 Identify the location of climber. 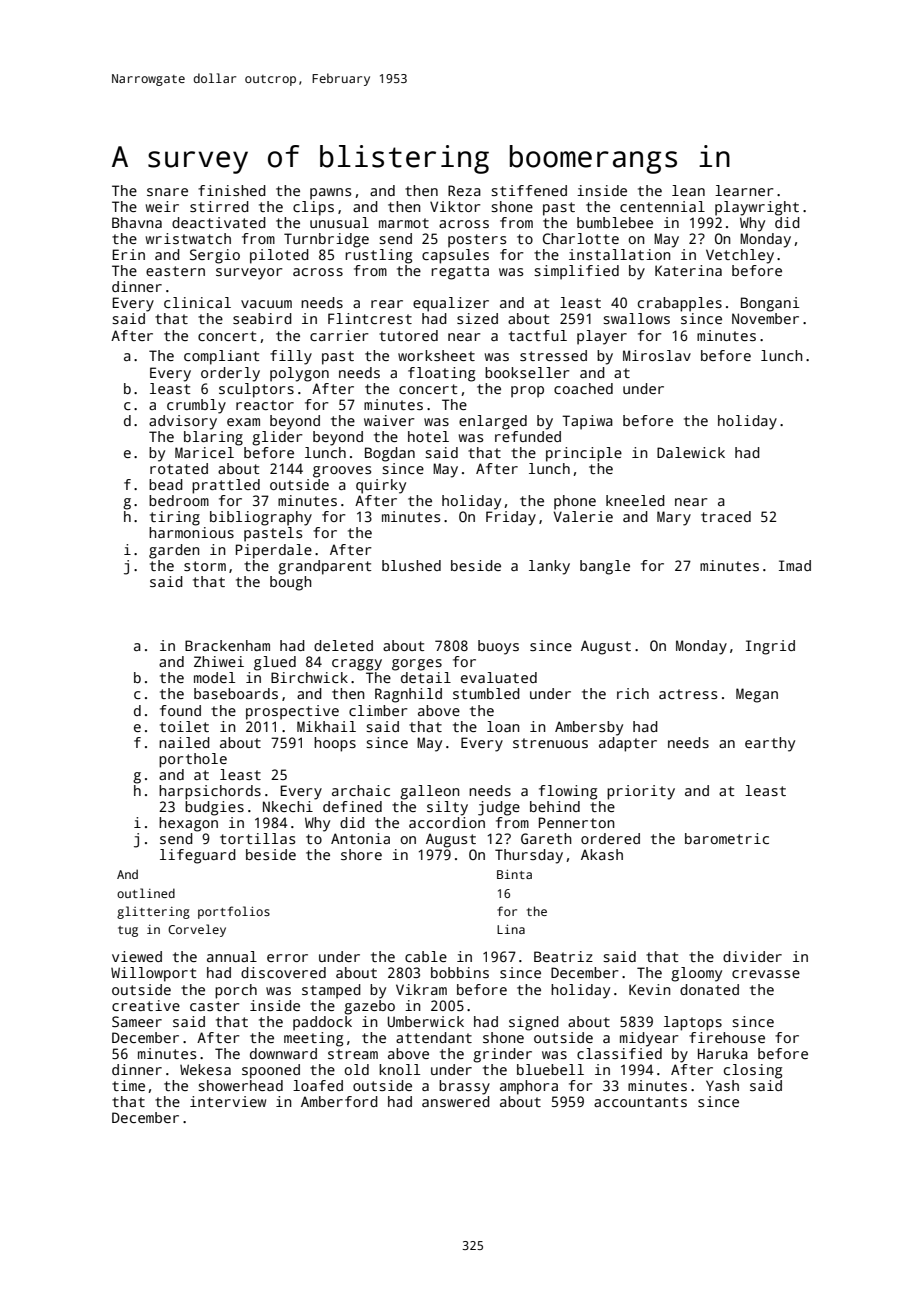
(378, 710).
